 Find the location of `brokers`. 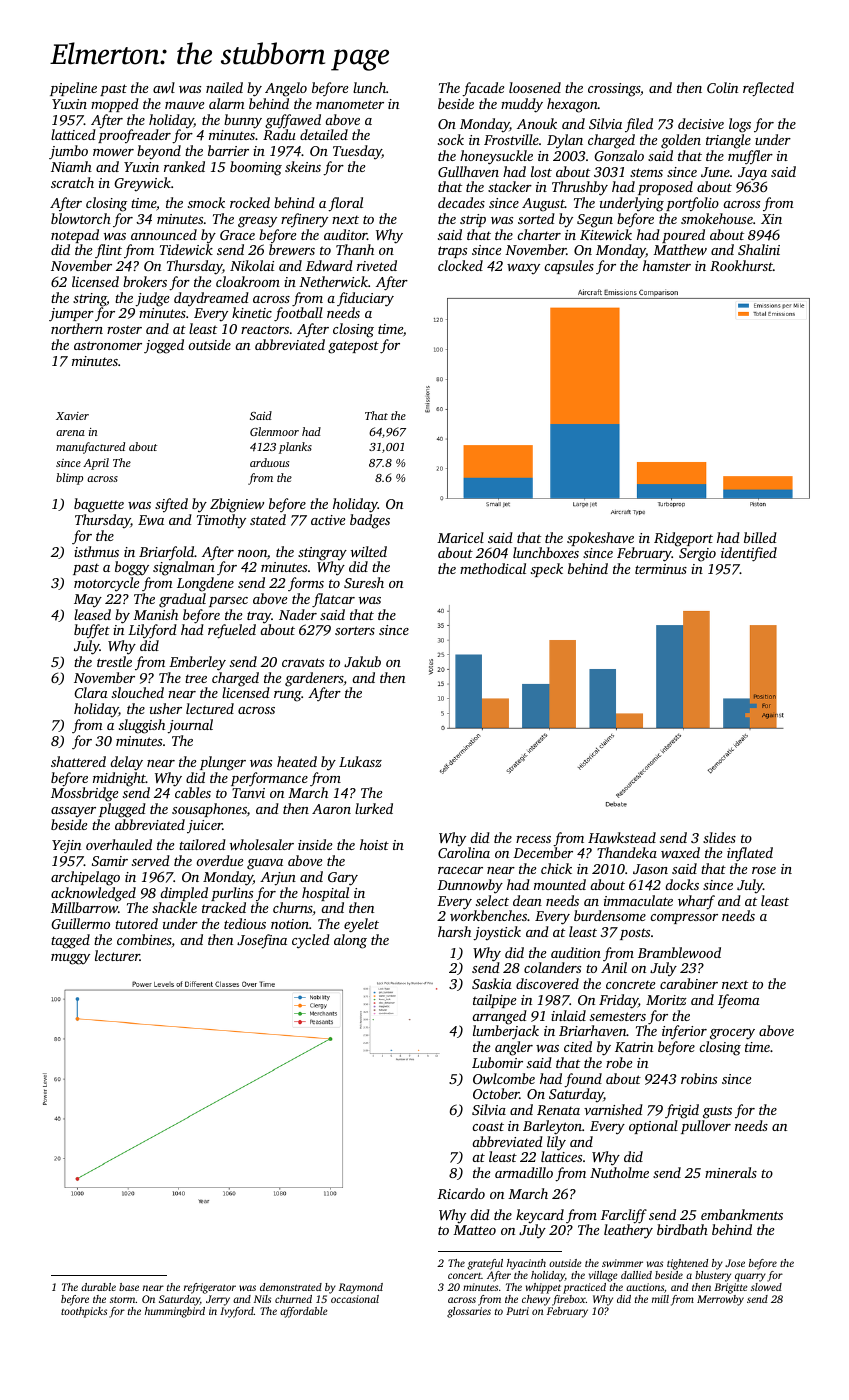

brokers is located at coordinates (145, 281).
